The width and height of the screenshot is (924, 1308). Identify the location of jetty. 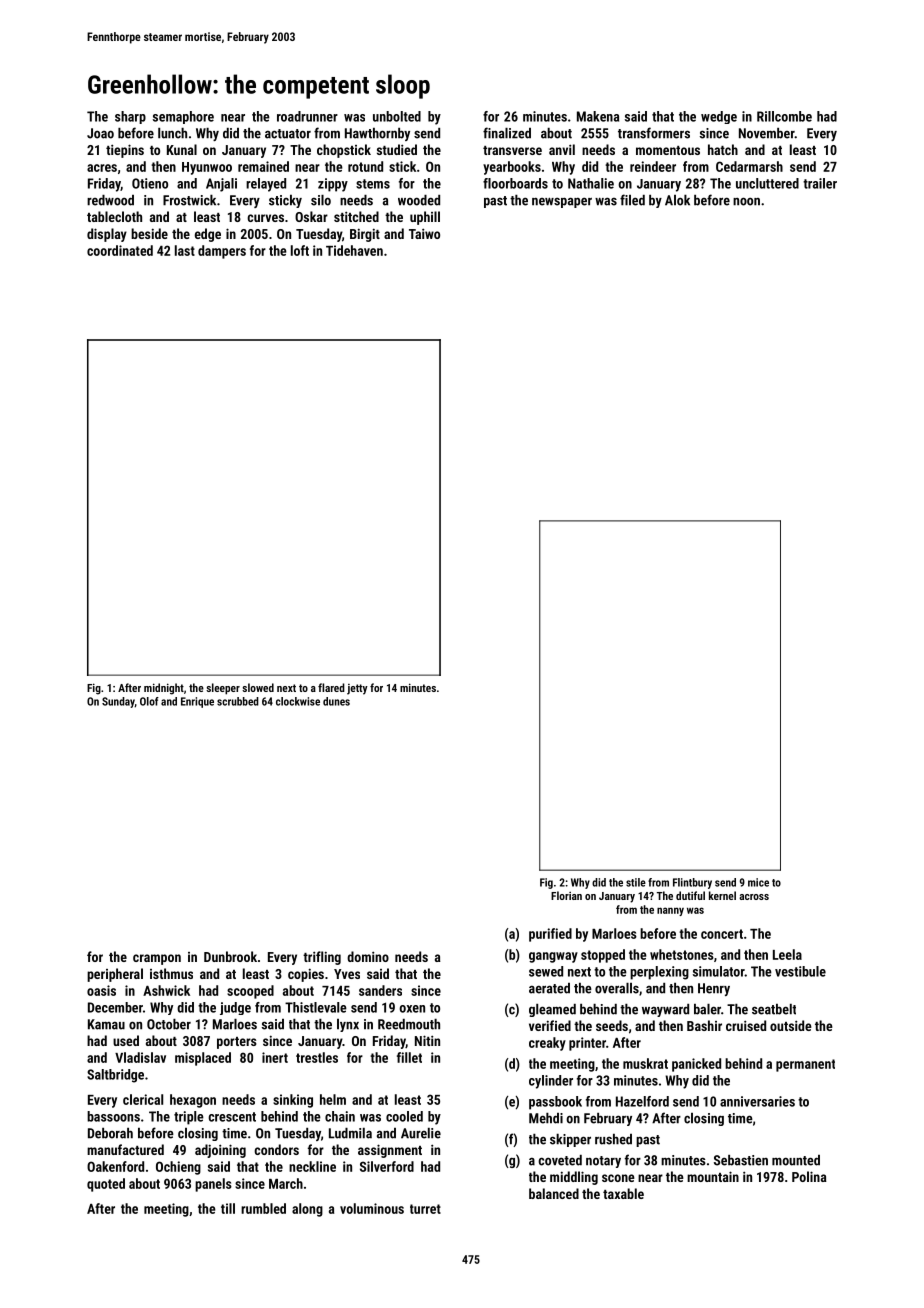
(357, 689).
